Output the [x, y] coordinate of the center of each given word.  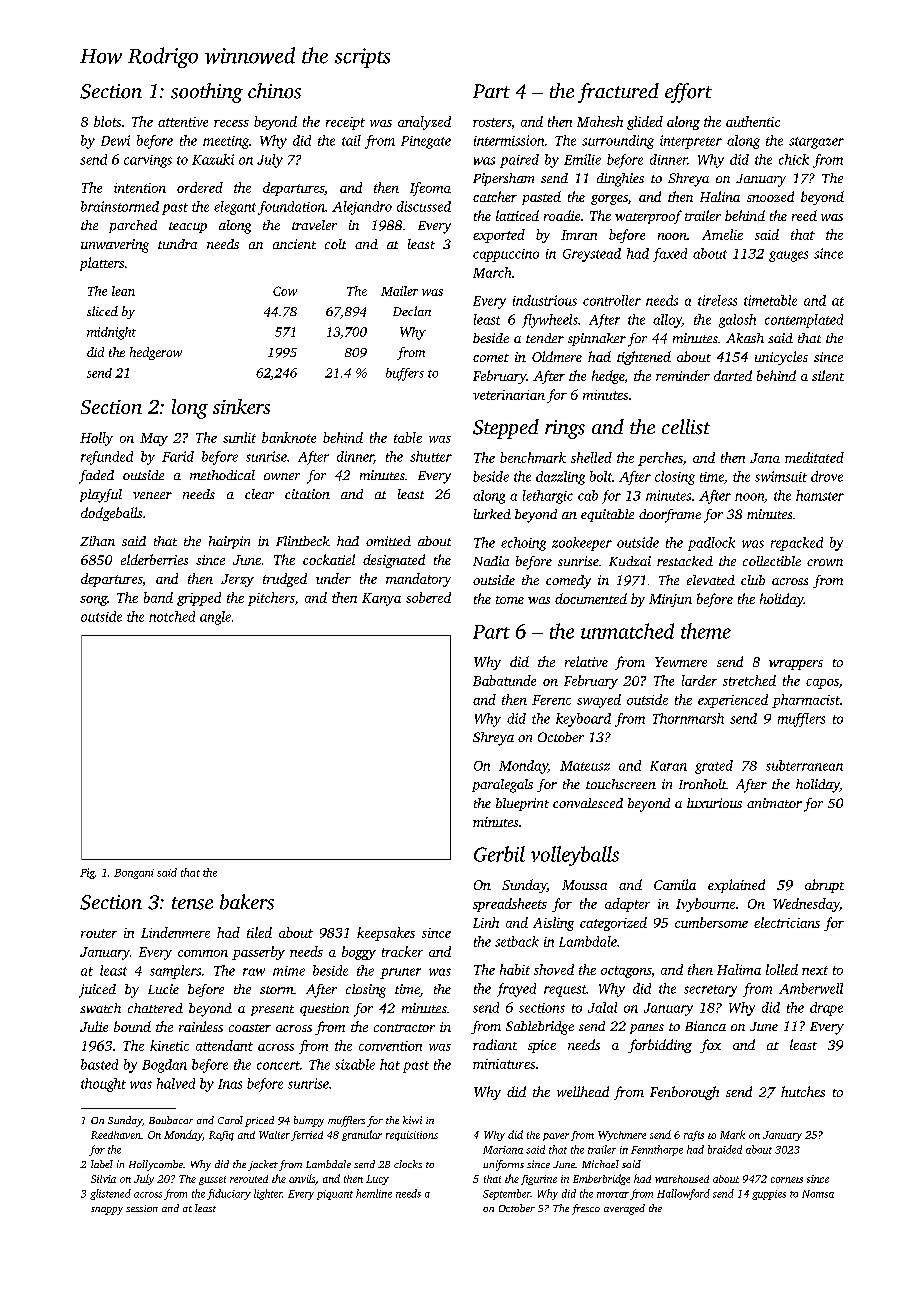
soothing [207, 93]
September [507, 1194]
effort [688, 93]
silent [828, 375]
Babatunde [504, 680]
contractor [404, 1028]
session [142, 1208]
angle [215, 618]
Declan [412, 311]
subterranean [804, 765]
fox [710, 1046]
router [99, 933]
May [154, 439]
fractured [618, 93]
